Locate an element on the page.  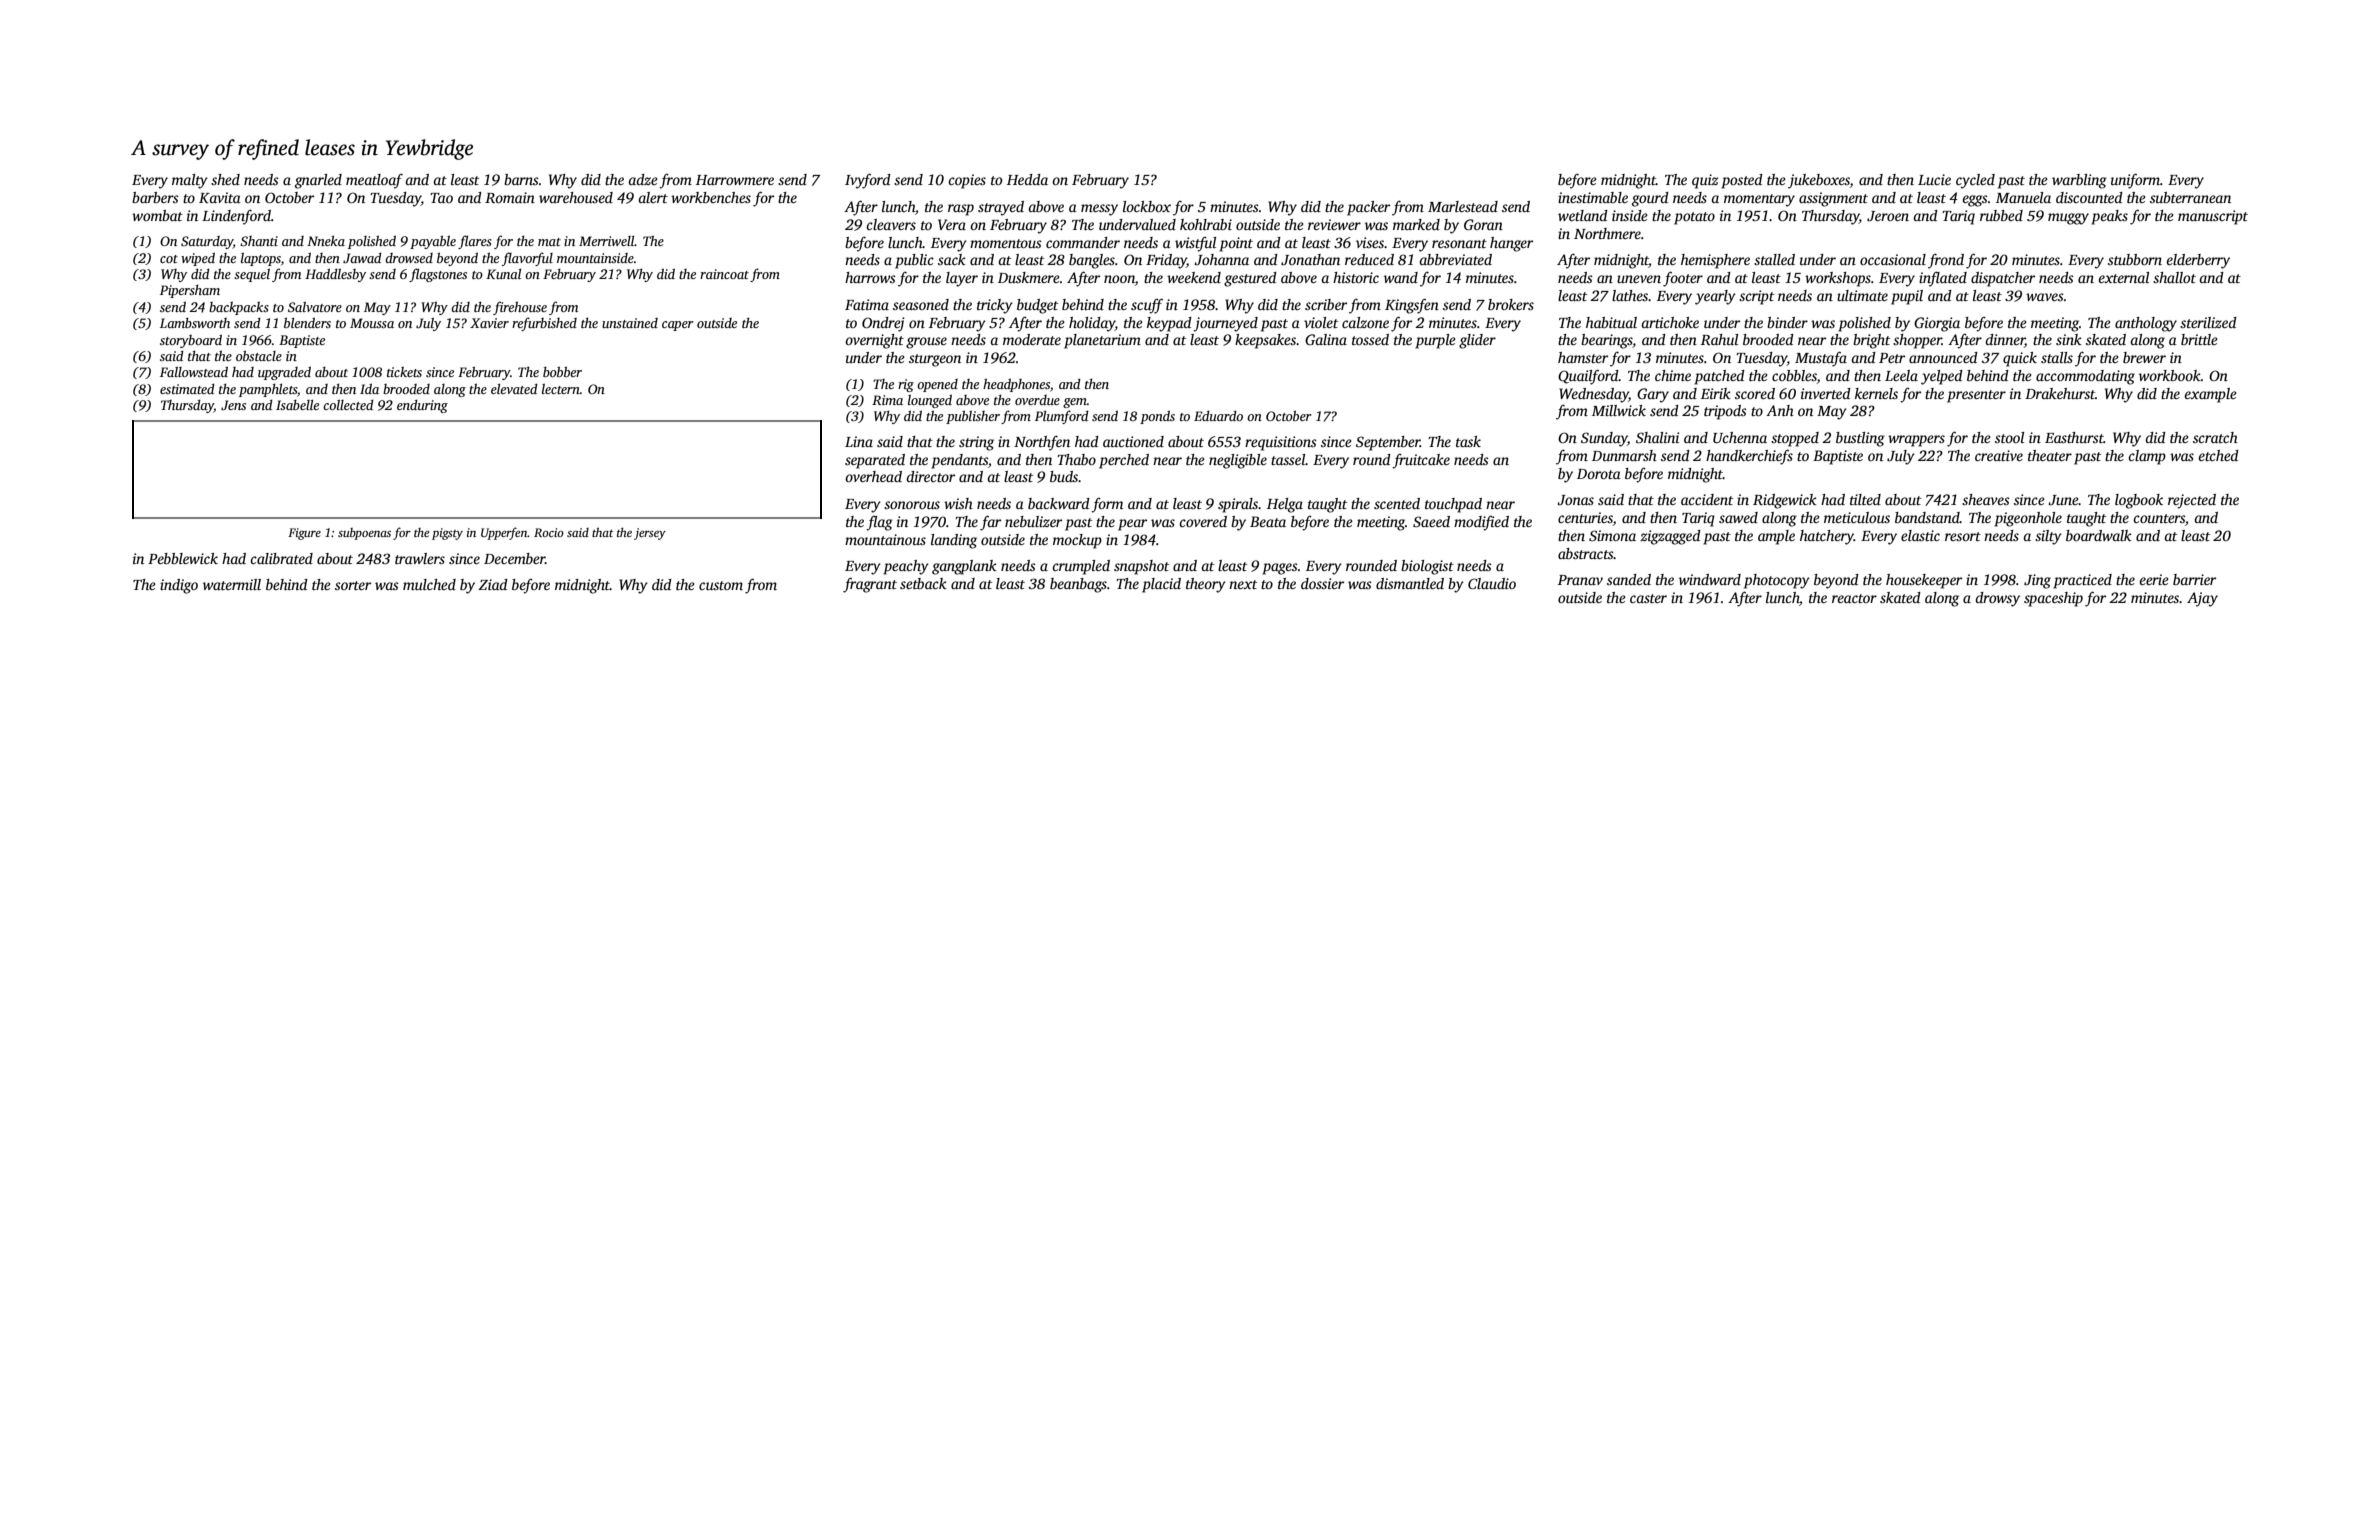
cot is located at coordinates (169, 259).
